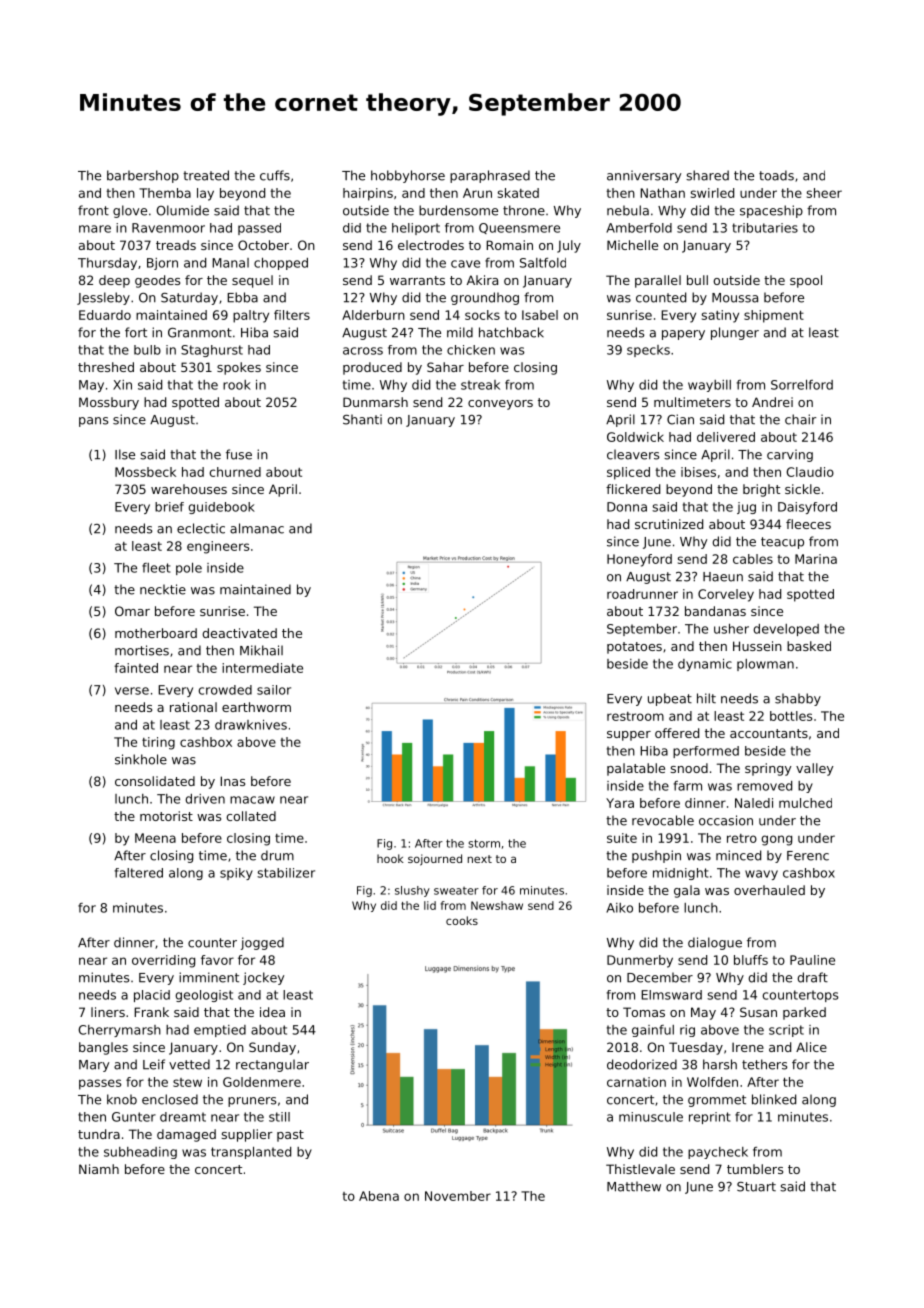 The height and width of the page is (1308, 924). Describe the element at coordinates (379, 1196) in the page. I see `Abena` at that location.
